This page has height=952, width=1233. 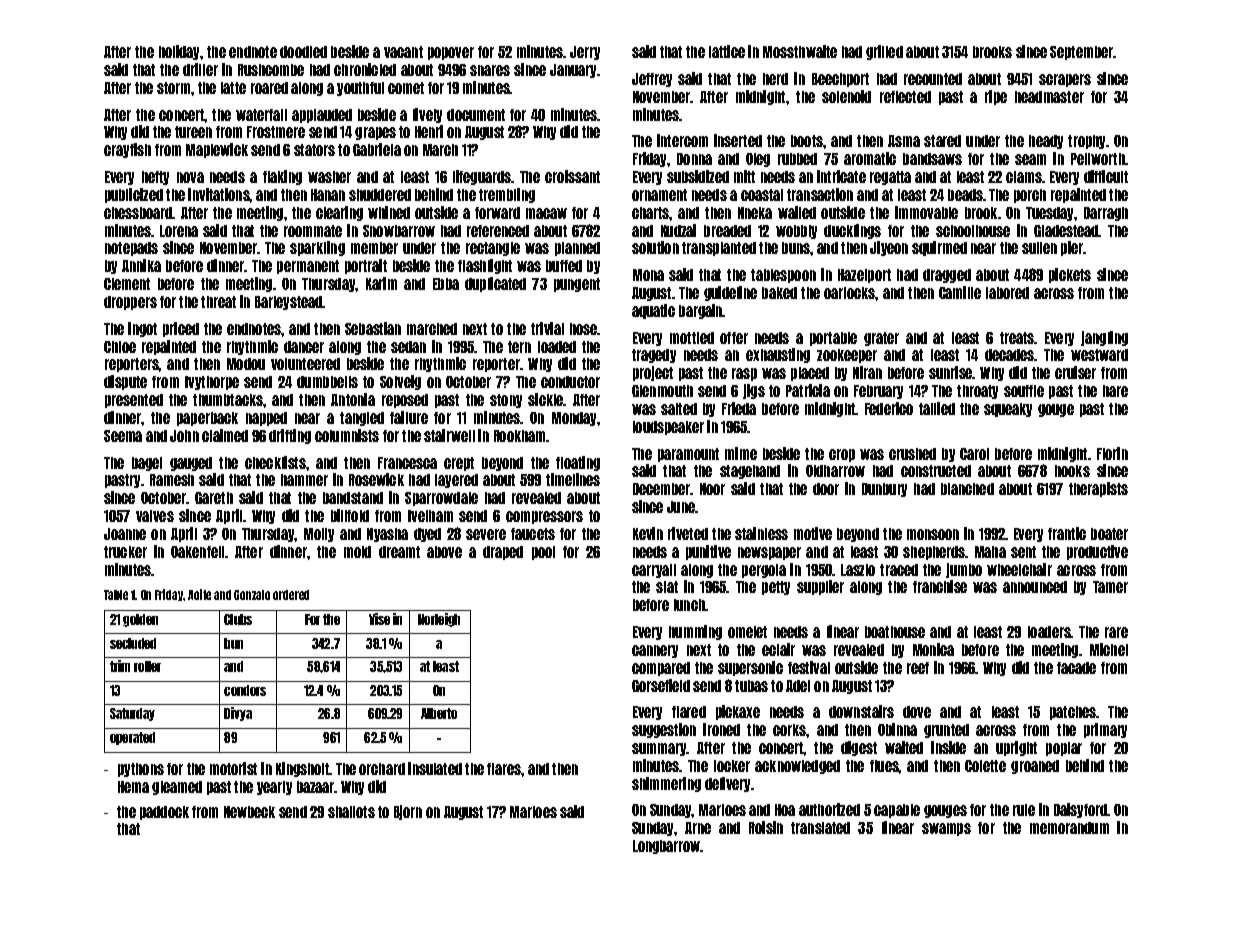 What do you see at coordinates (141, 265) in the page?
I see `Annika` at bounding box center [141, 265].
